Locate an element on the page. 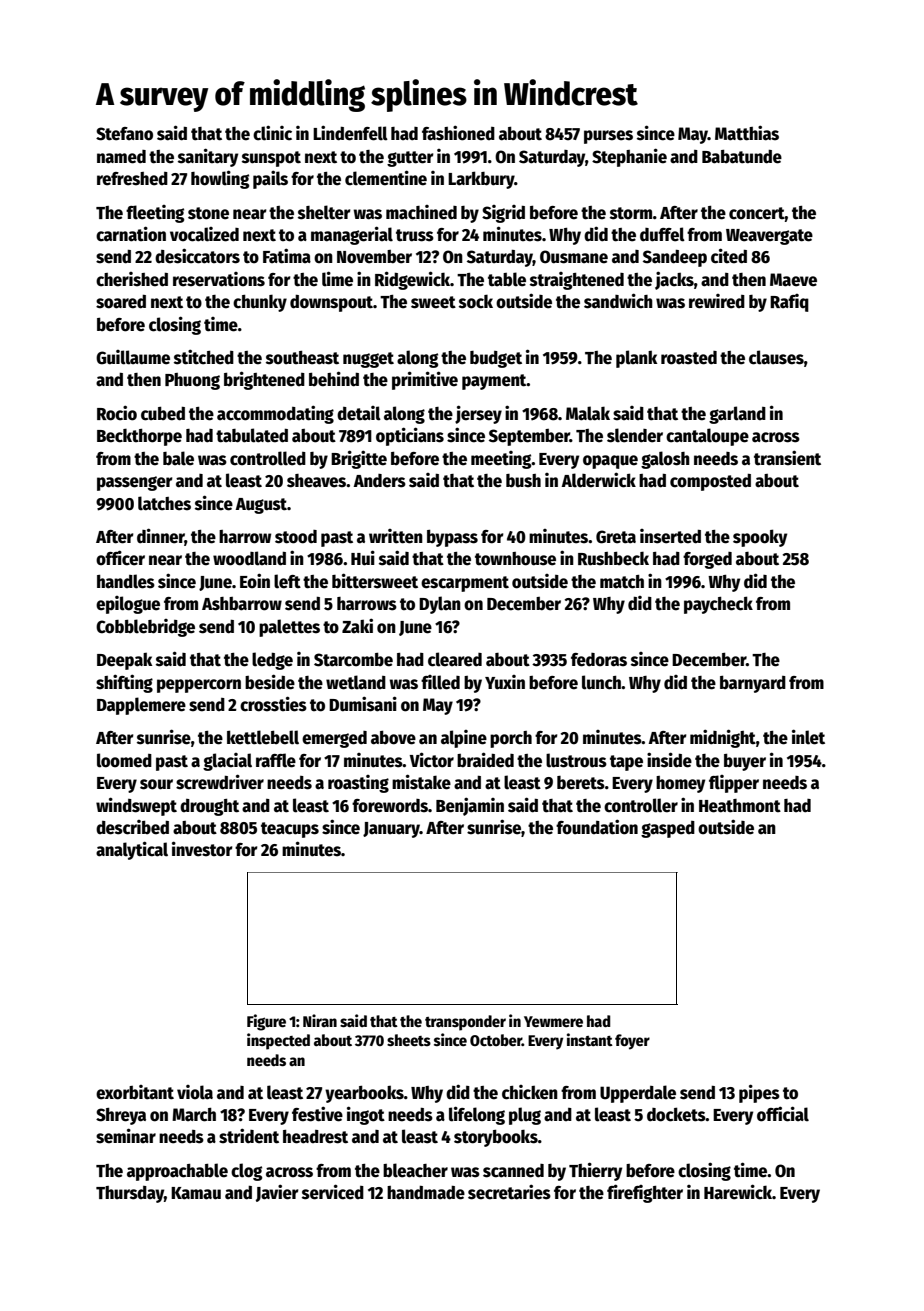 The height and width of the page is (1311, 924). Stefano is located at coordinates (124, 134).
